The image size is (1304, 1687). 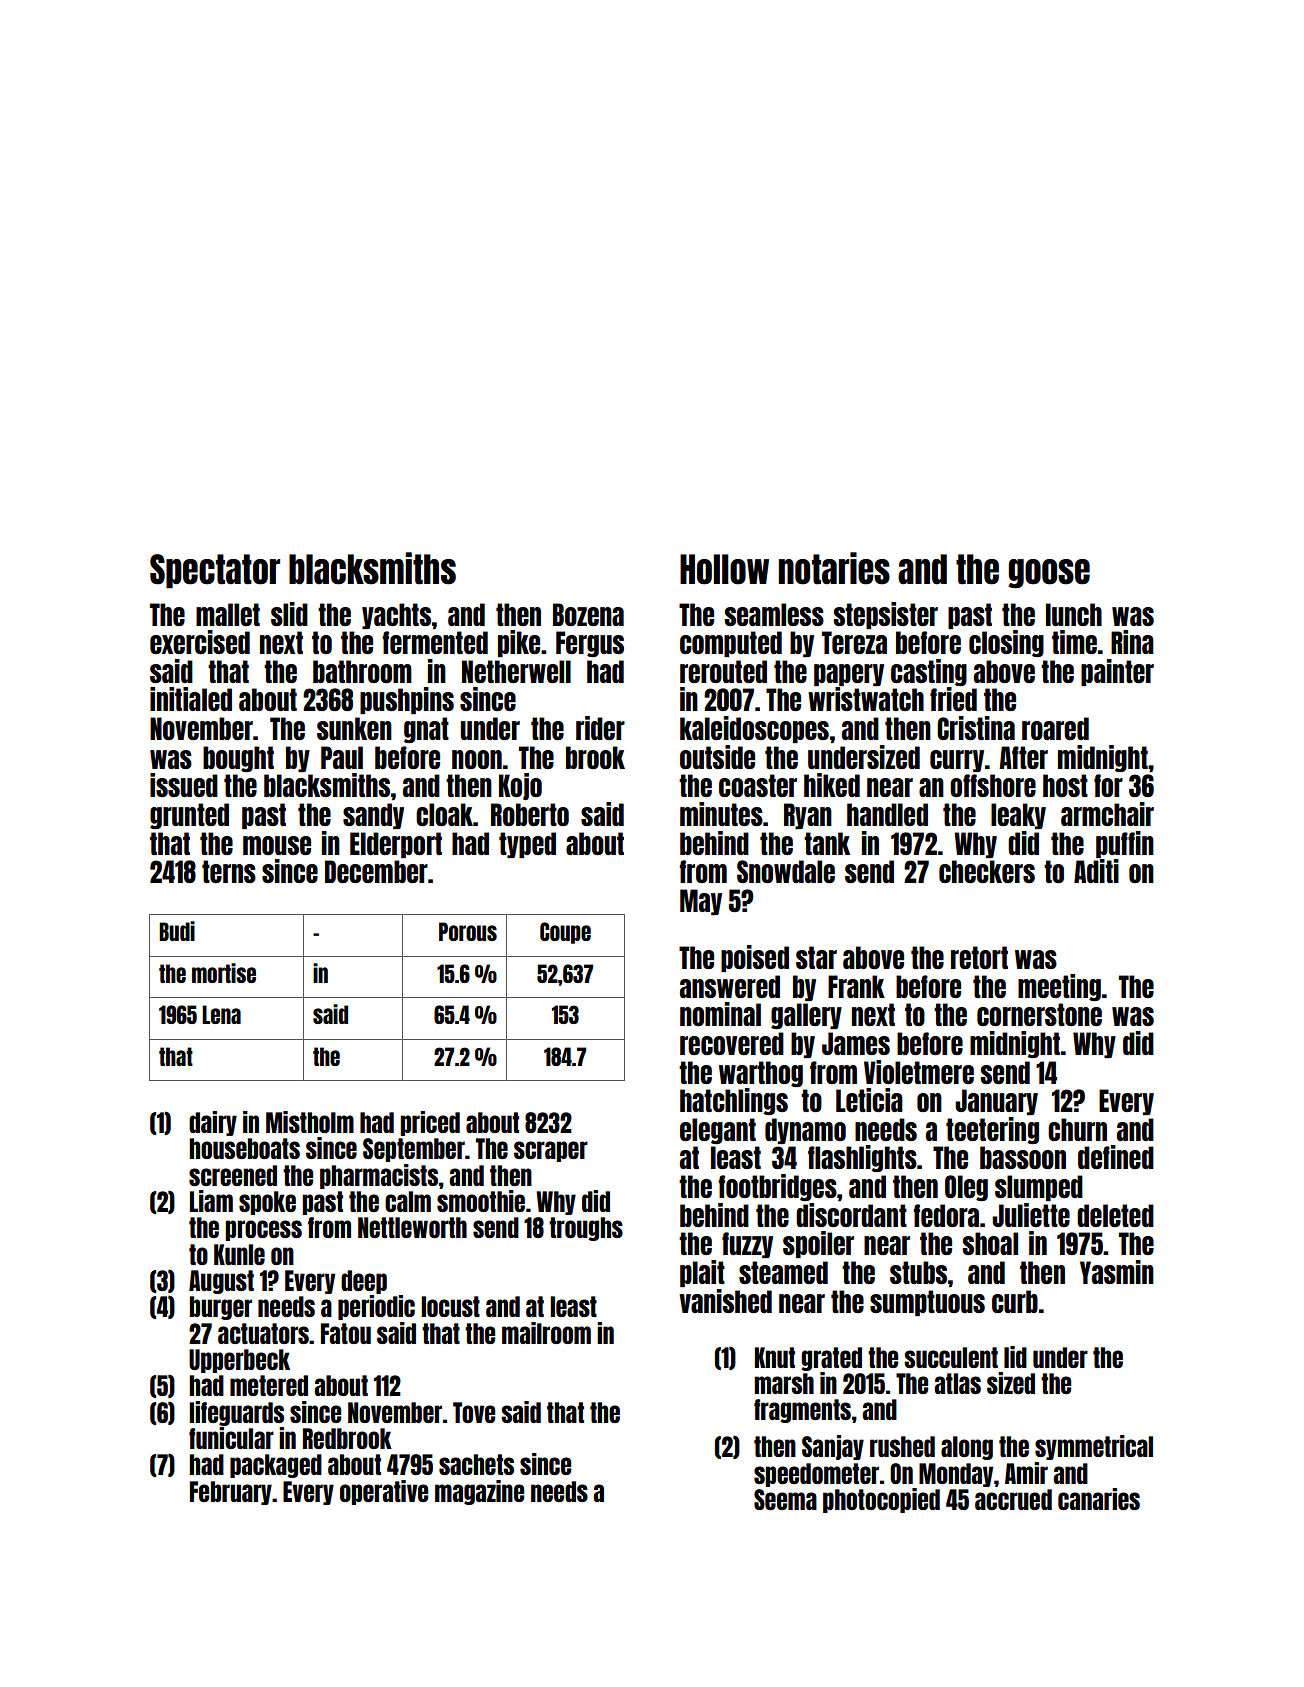 I want to click on Hollow, so click(x=724, y=569).
